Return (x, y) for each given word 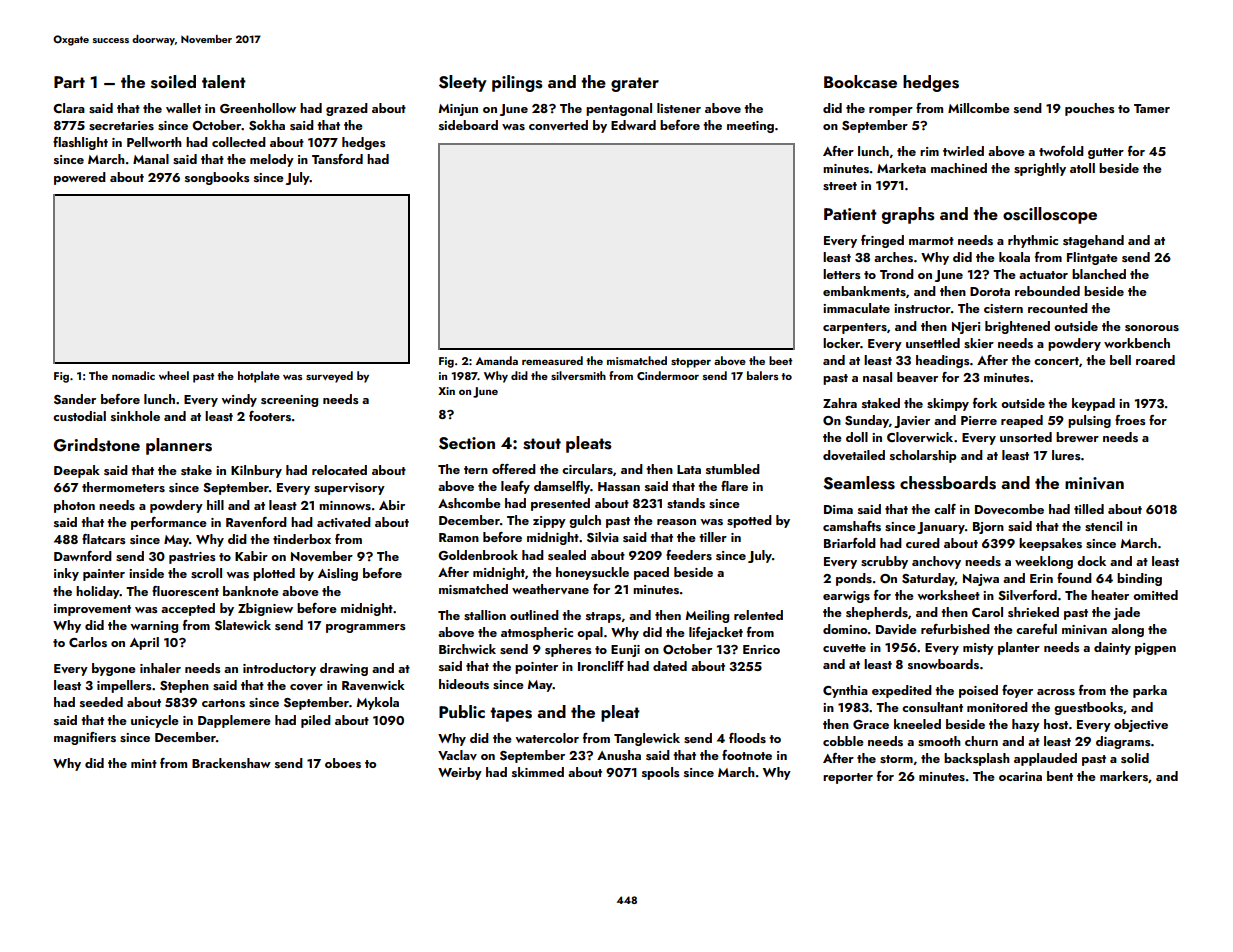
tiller (713, 537)
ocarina (1020, 776)
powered (80, 178)
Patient (850, 214)
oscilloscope (1050, 215)
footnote (747, 755)
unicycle (155, 721)
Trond (897, 274)
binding (1139, 579)
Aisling (338, 574)
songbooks (217, 178)
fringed (882, 241)
